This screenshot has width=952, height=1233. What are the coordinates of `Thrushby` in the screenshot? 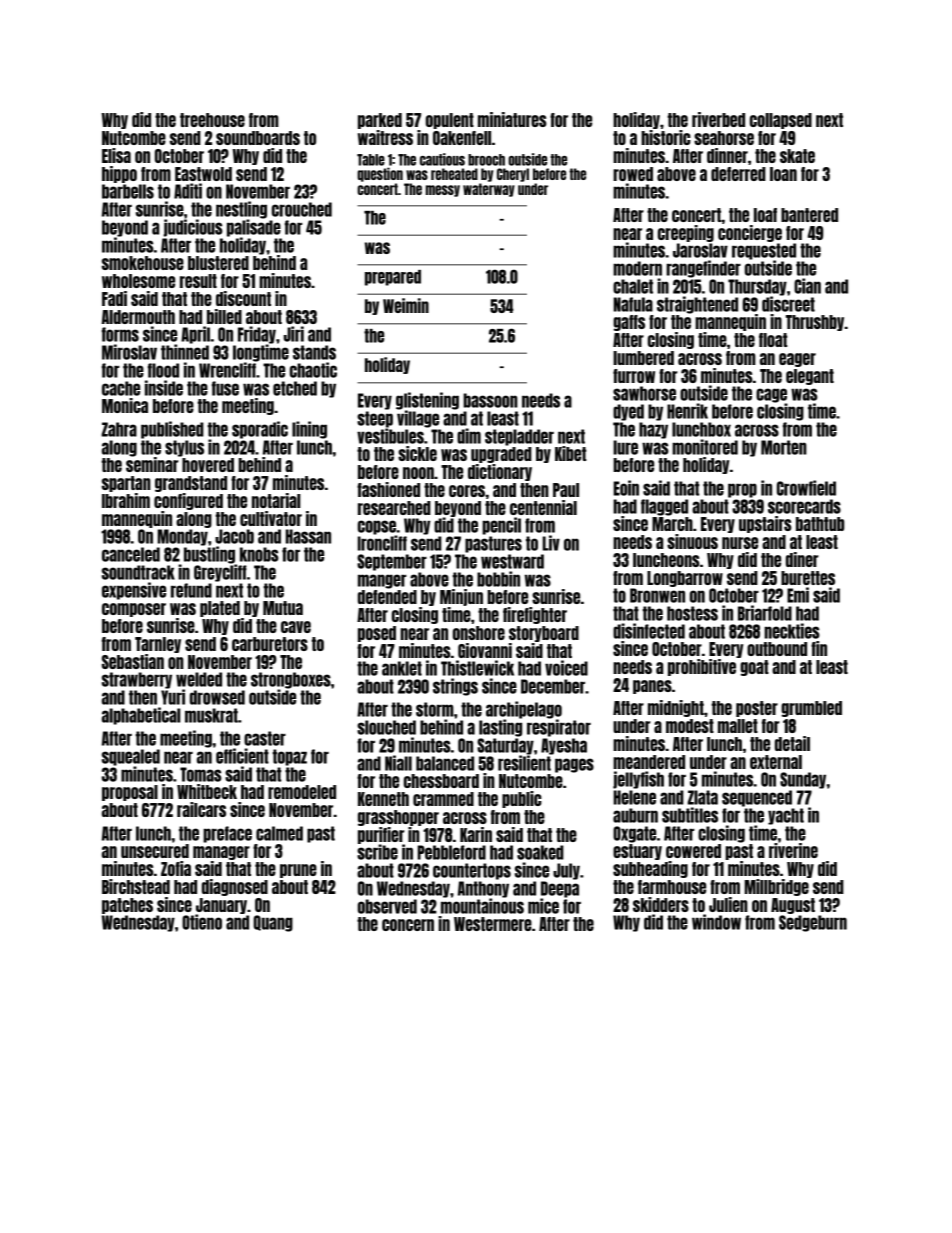 It's located at (815, 323).
